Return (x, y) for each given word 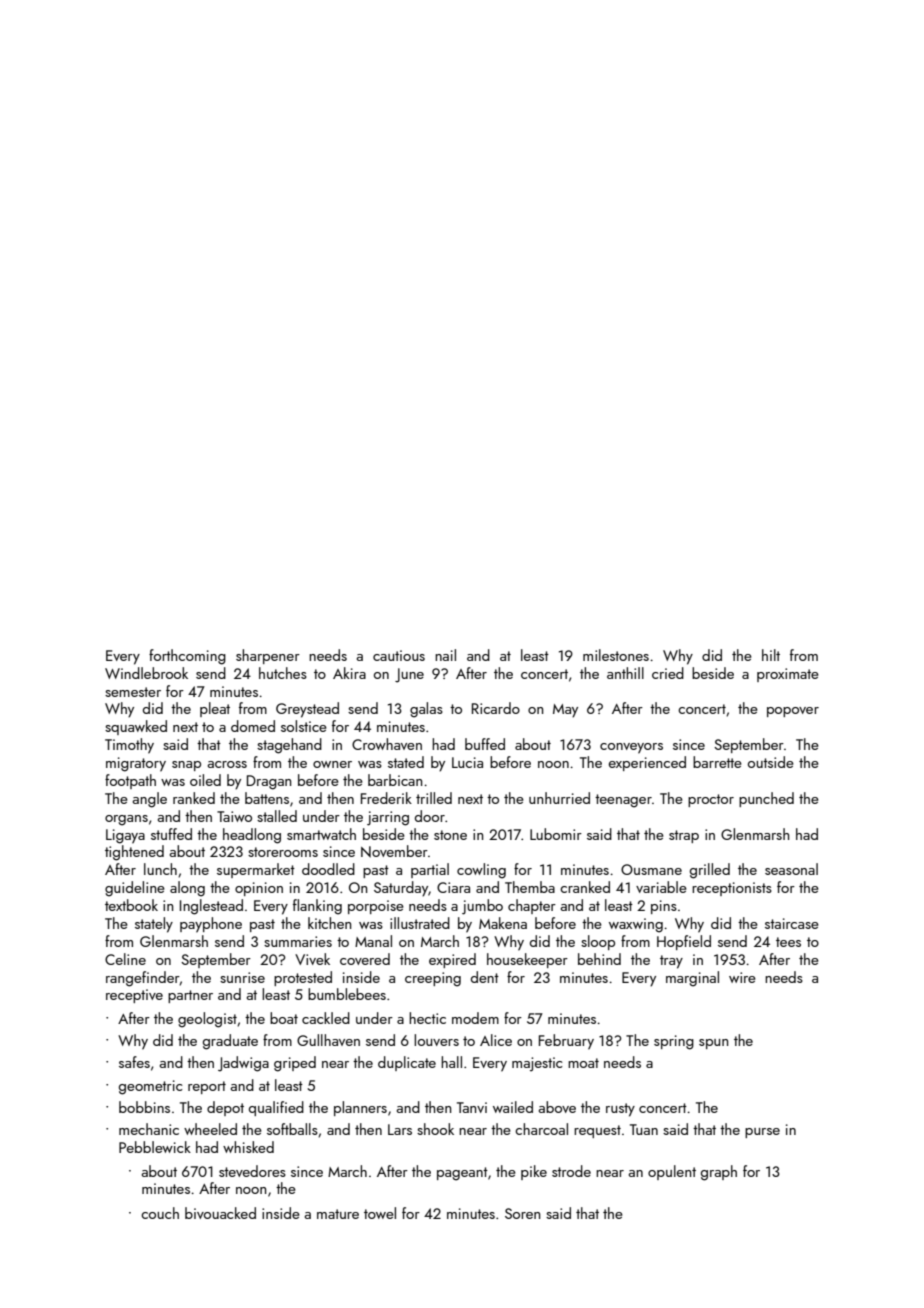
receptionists (732, 889)
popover (793, 712)
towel (380, 1213)
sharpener (268, 656)
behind (599, 959)
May (565, 711)
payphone (211, 925)
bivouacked (220, 1213)
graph (719, 1173)
